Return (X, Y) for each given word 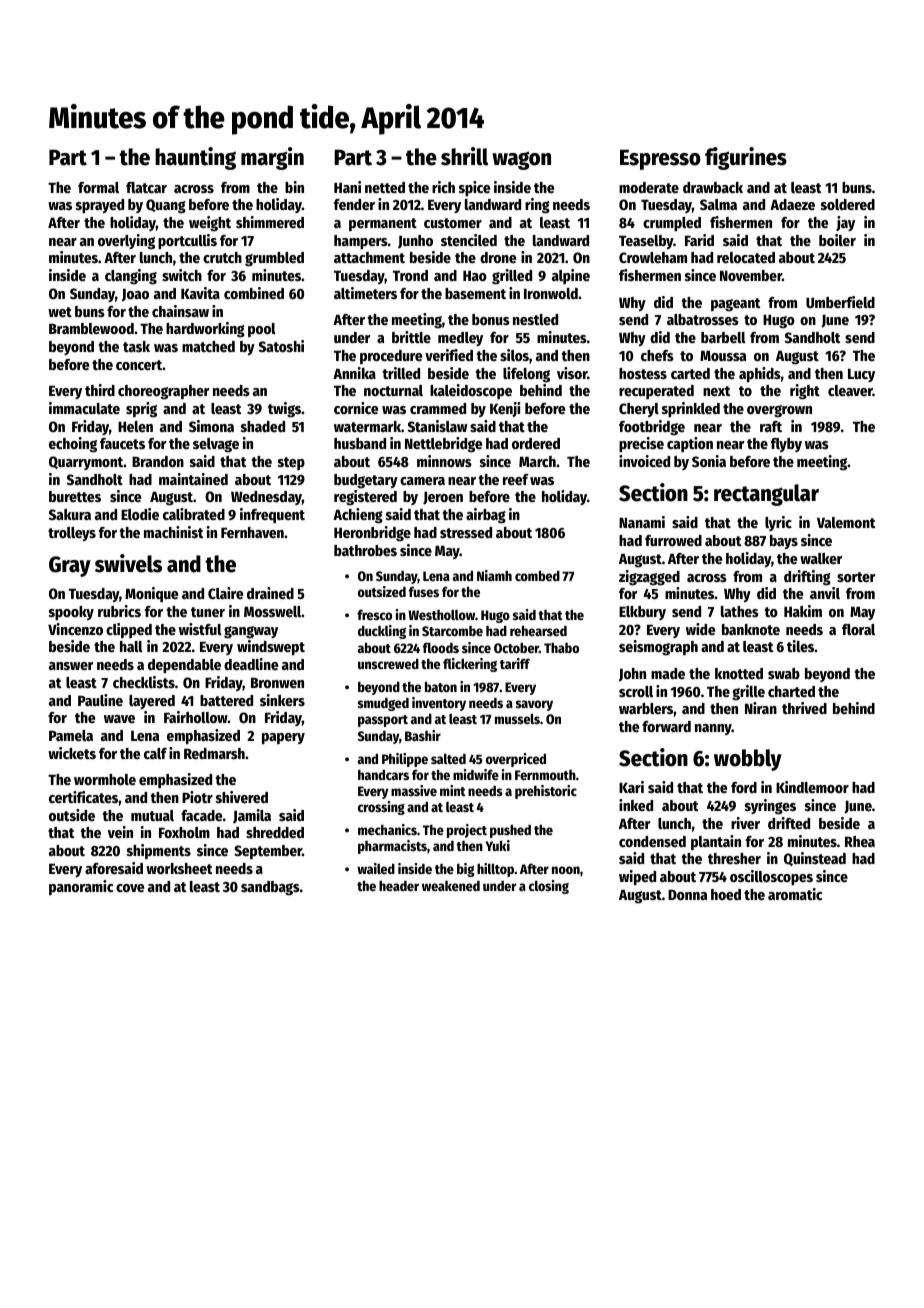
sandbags (270, 888)
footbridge (652, 428)
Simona (211, 426)
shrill (464, 156)
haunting (195, 158)
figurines (746, 158)
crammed (438, 408)
